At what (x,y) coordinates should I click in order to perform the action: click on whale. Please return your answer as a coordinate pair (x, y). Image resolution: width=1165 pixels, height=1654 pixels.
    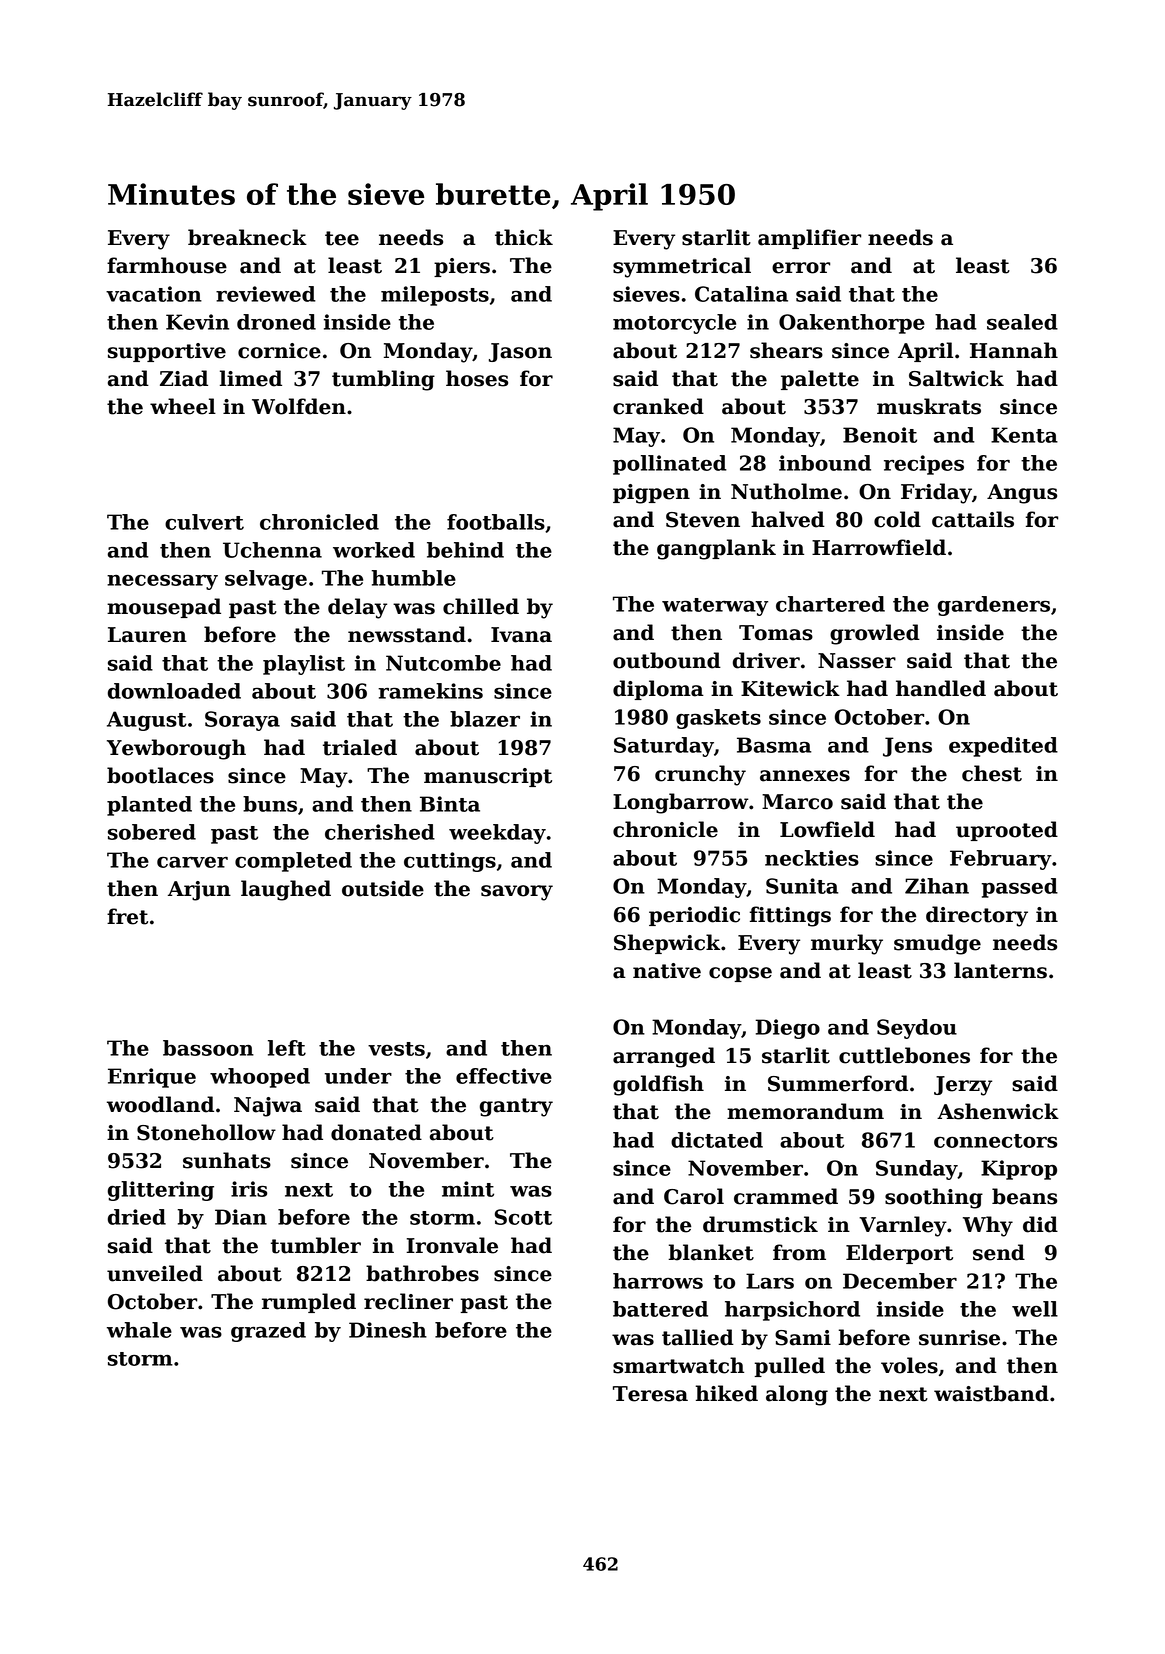
    Looking at the image, I should click on (139, 1330).
